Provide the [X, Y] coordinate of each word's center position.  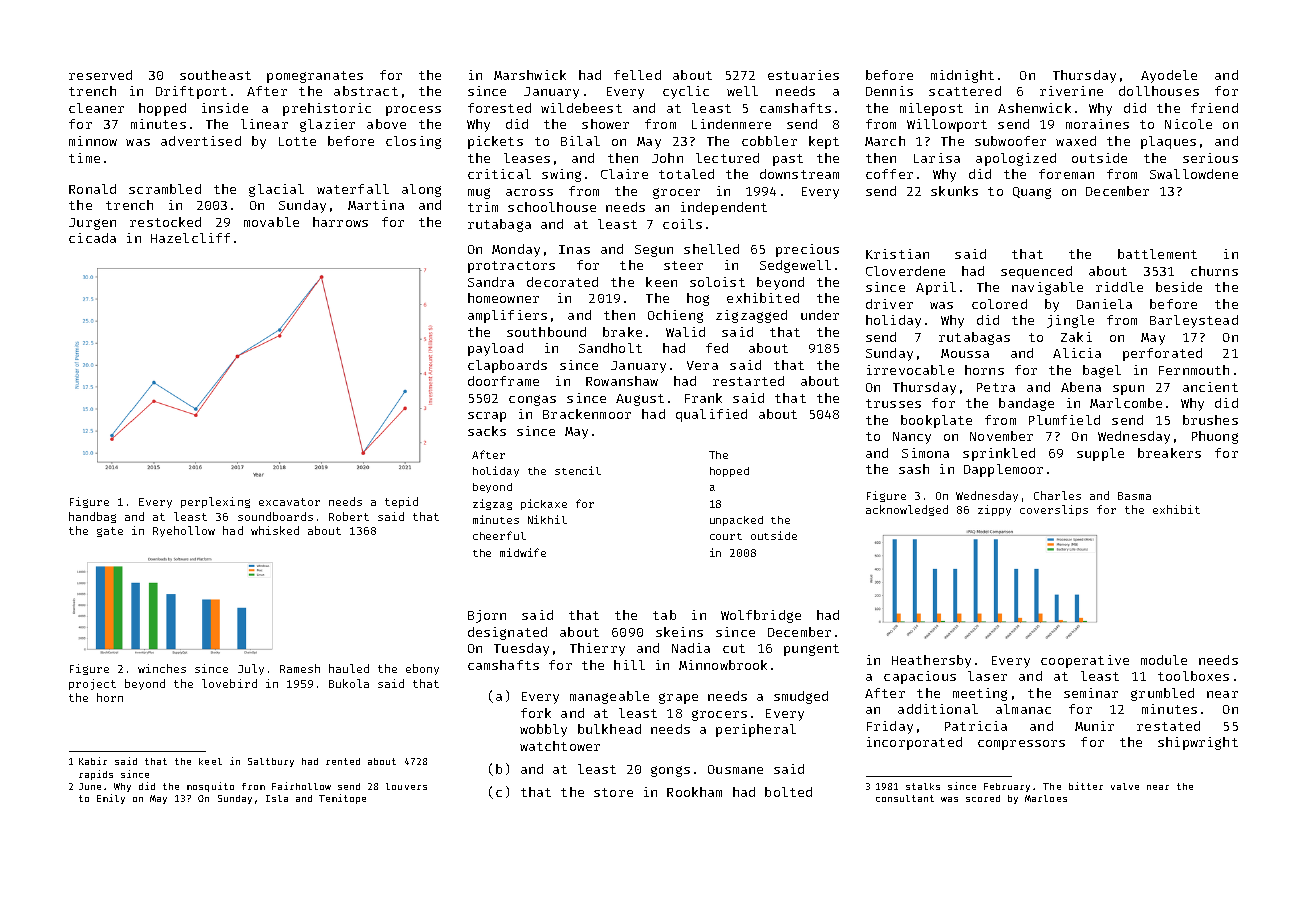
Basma [1134, 496]
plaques [1168, 142]
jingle [1070, 321]
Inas [574, 249]
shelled [711, 249]
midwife [523, 552]
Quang [1032, 193]
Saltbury [271, 762]
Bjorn [487, 616]
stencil [578, 470]
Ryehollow [184, 531]
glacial [276, 190]
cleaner [96, 108]
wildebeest [581, 108]
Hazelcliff [190, 238]
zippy [994, 510]
